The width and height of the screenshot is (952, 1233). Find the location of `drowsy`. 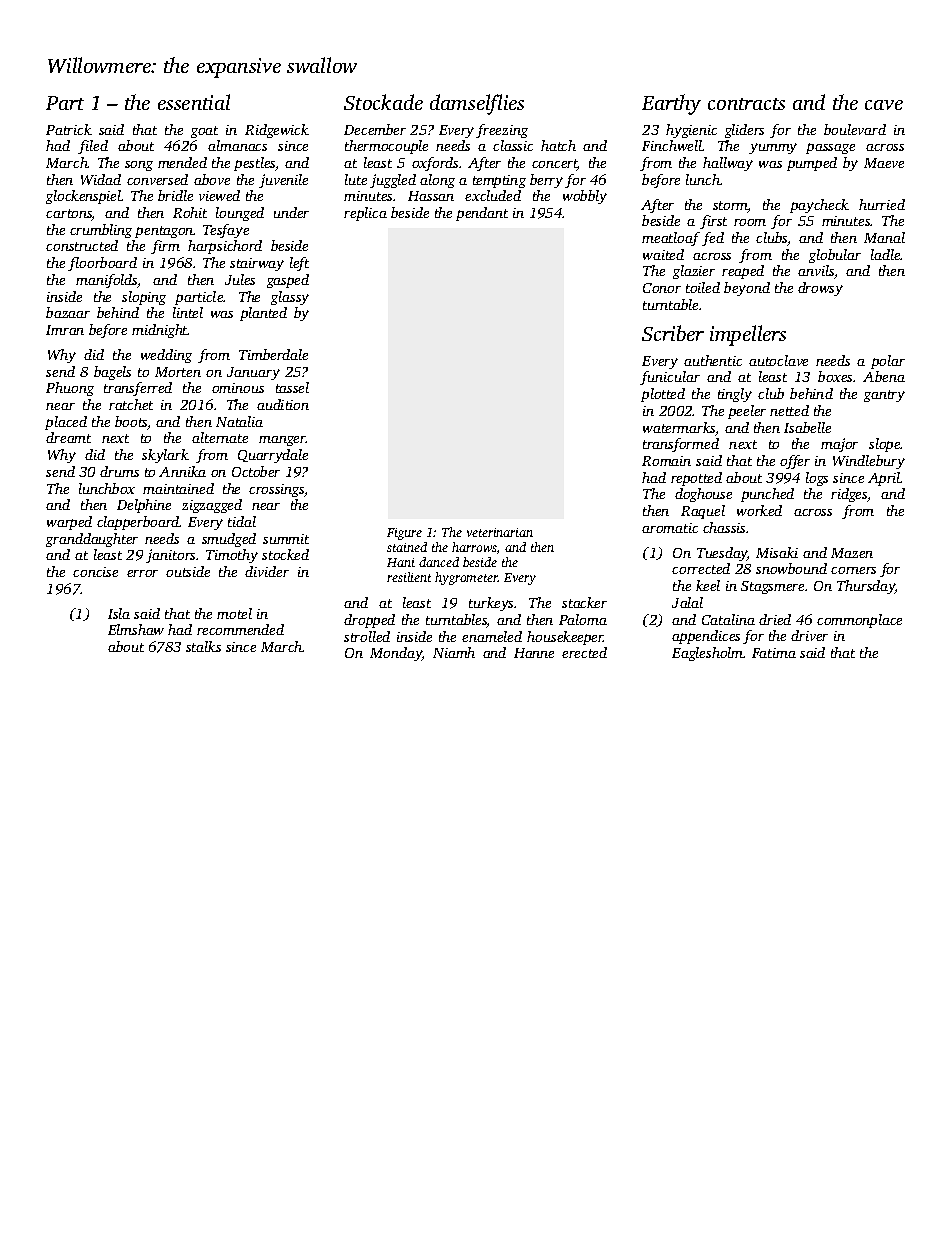

drowsy is located at coordinates (820, 289).
